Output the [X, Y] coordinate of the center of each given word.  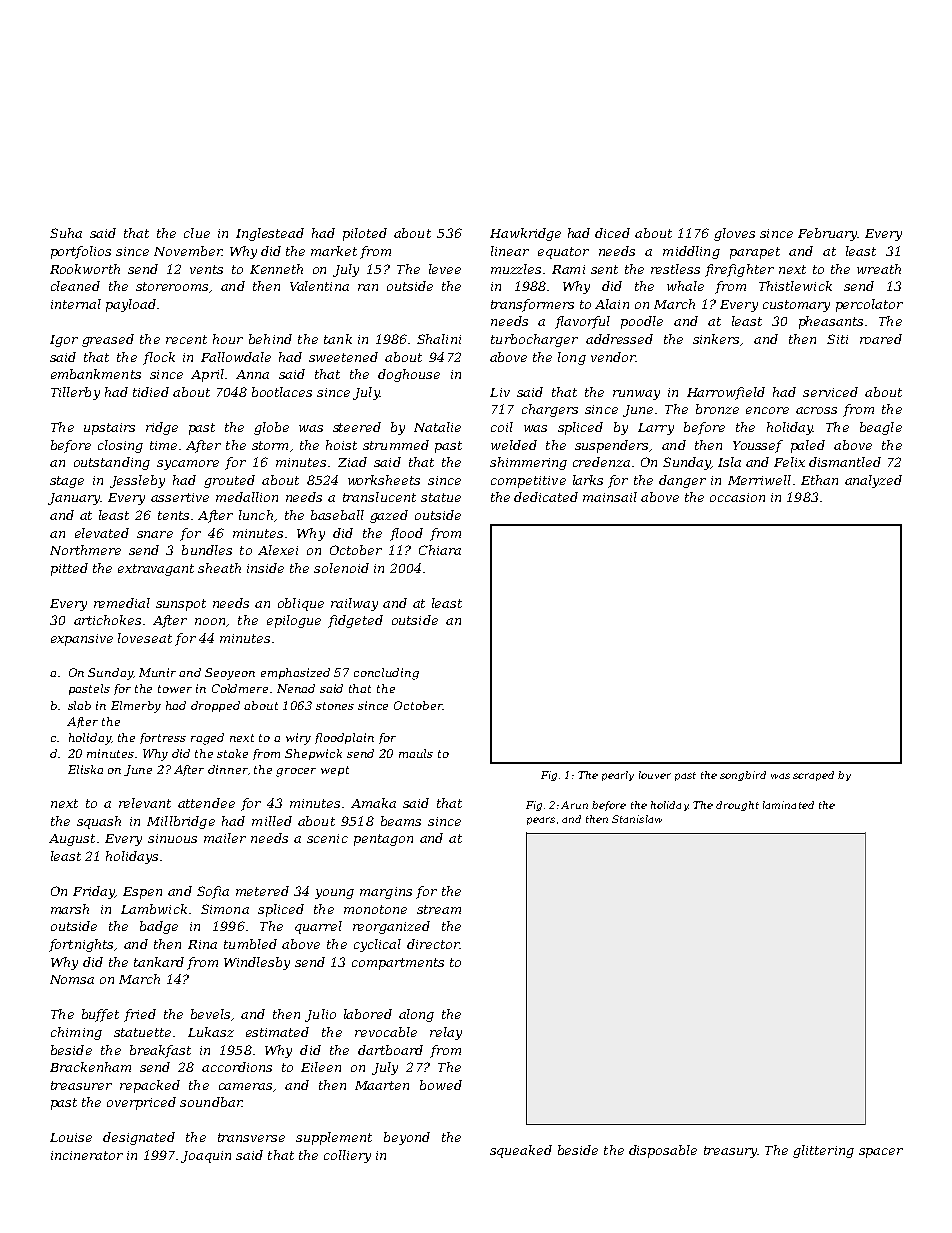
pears [541, 821]
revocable [386, 1032]
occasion [737, 497]
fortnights [81, 945]
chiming [76, 1033]
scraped [813, 776]
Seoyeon [230, 674]
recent [186, 339]
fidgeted [355, 621]
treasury [730, 1152]
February [827, 234]
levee [445, 269]
